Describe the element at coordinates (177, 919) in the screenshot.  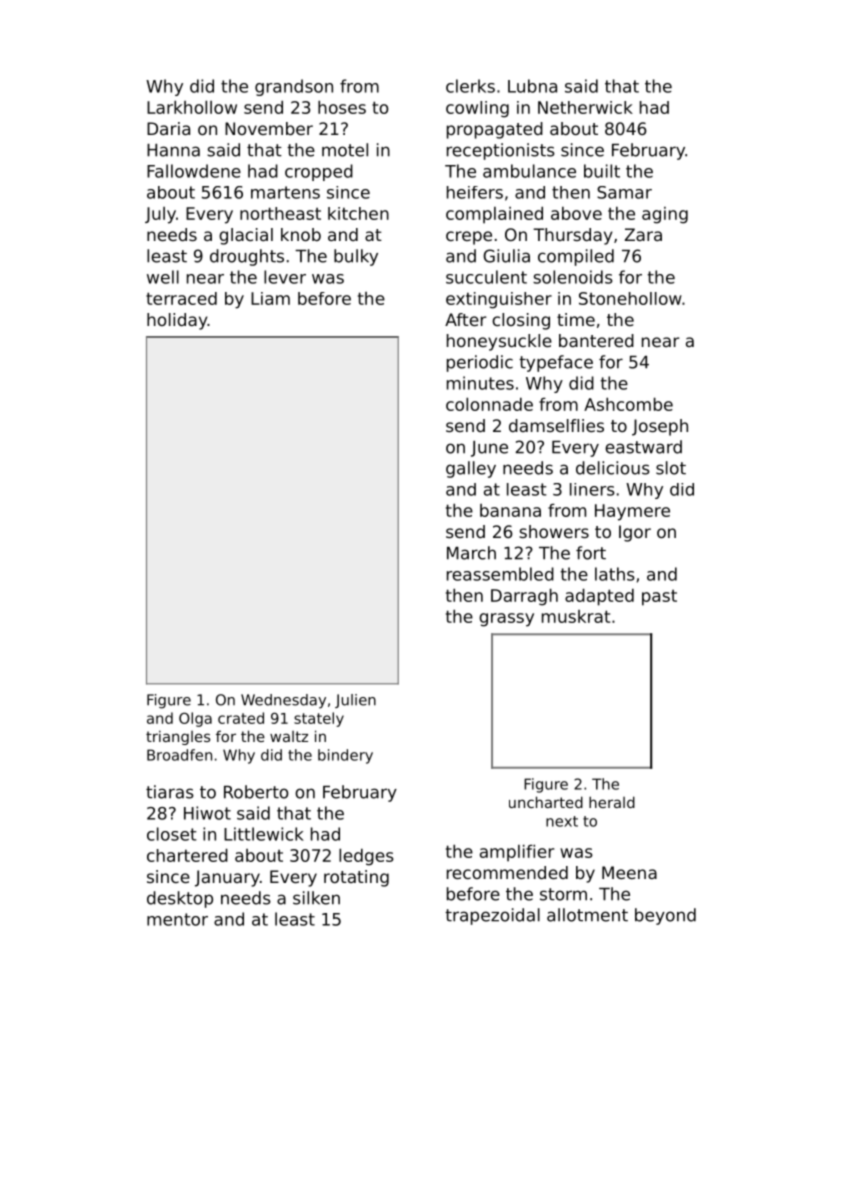
I see `mentor` at that location.
